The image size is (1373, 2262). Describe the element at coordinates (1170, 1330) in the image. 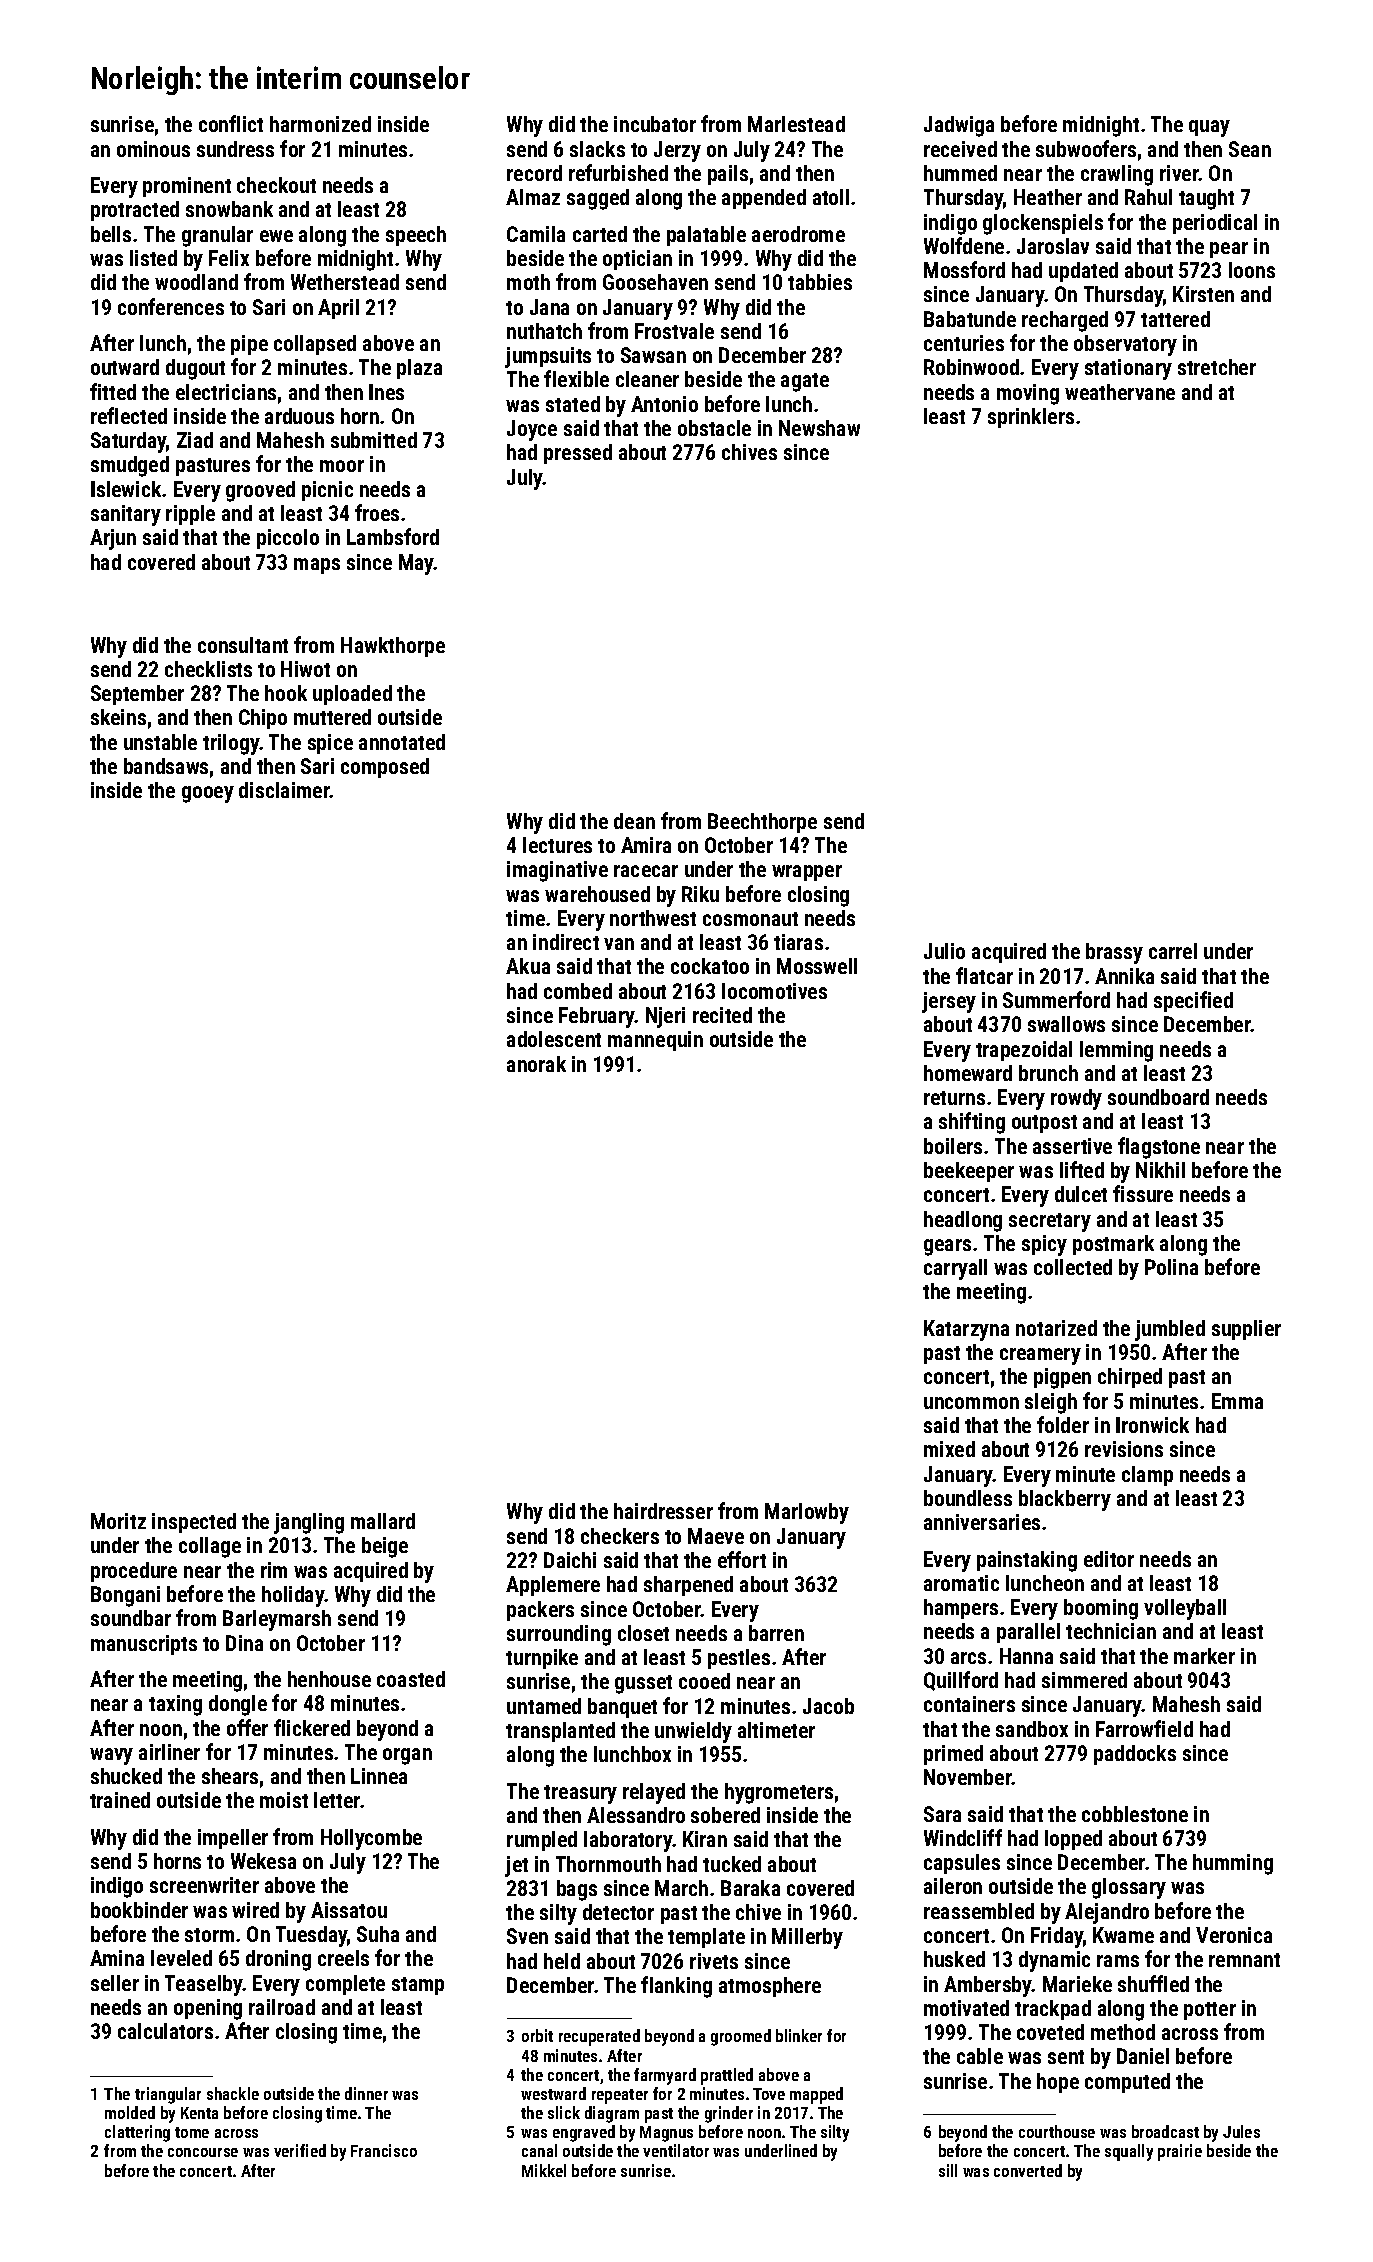

I see `jumbled` at that location.
